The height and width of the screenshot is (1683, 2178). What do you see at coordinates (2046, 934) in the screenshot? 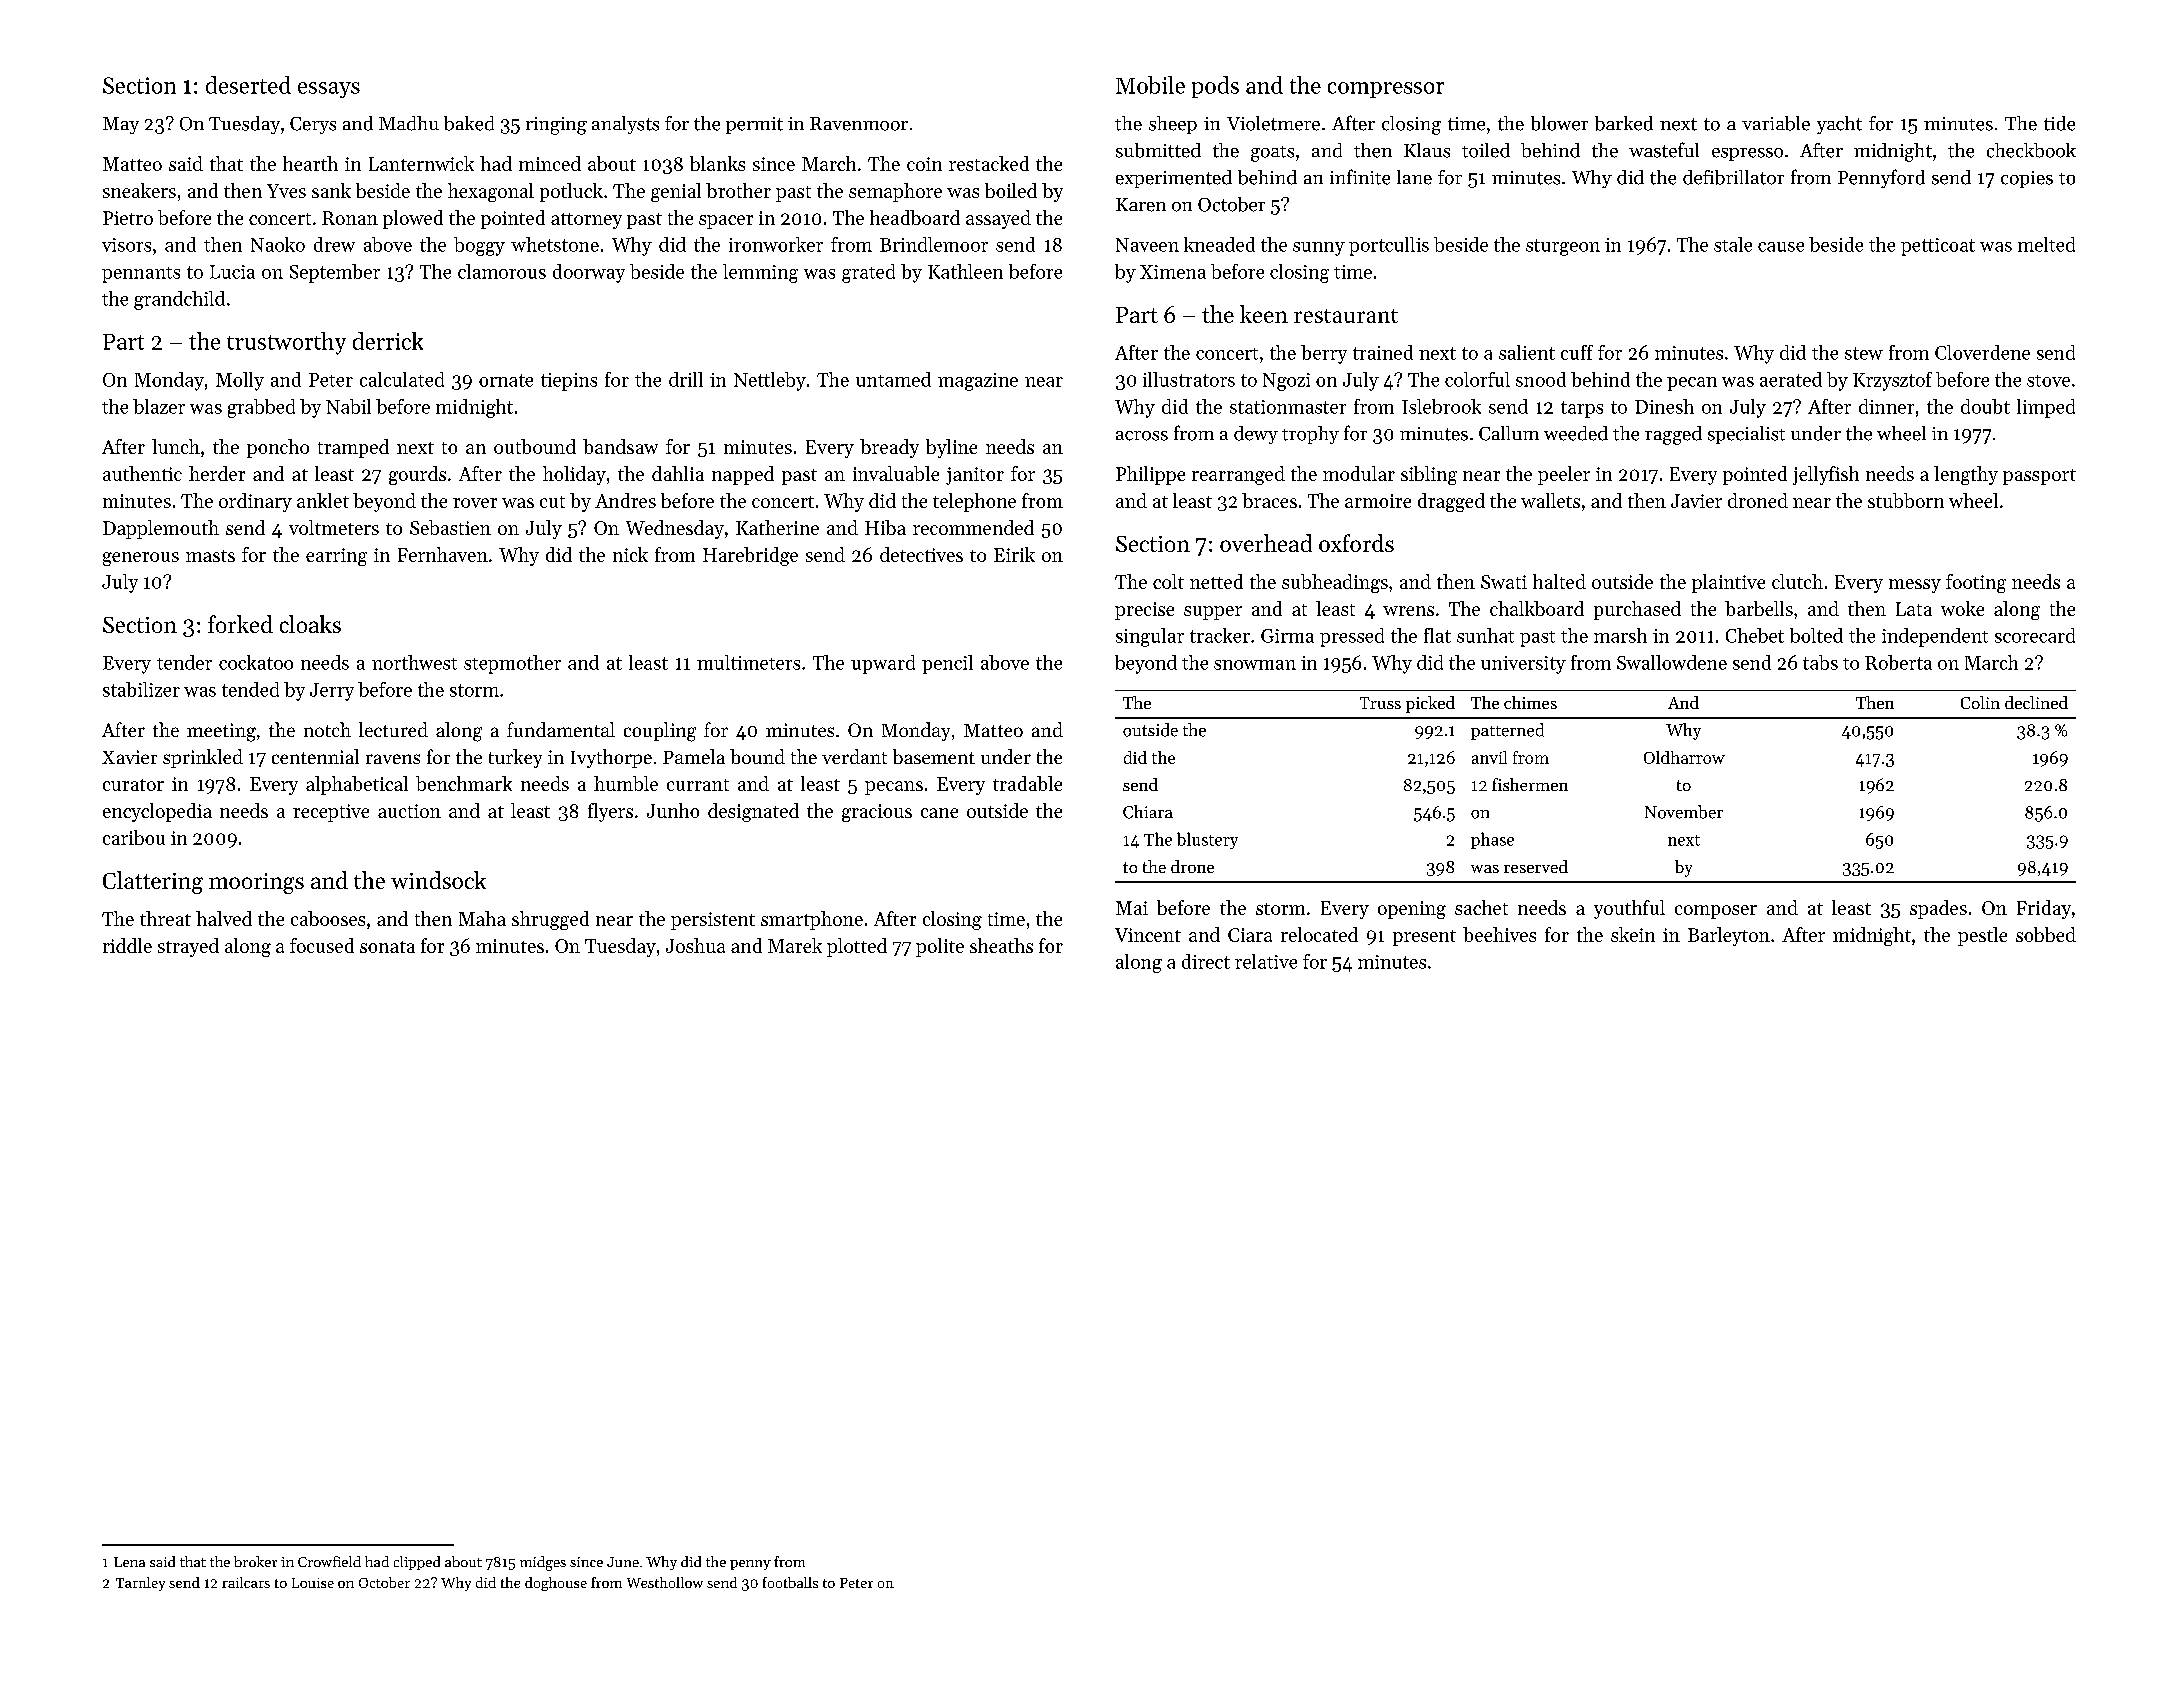
I see `sobbed` at bounding box center [2046, 934].
